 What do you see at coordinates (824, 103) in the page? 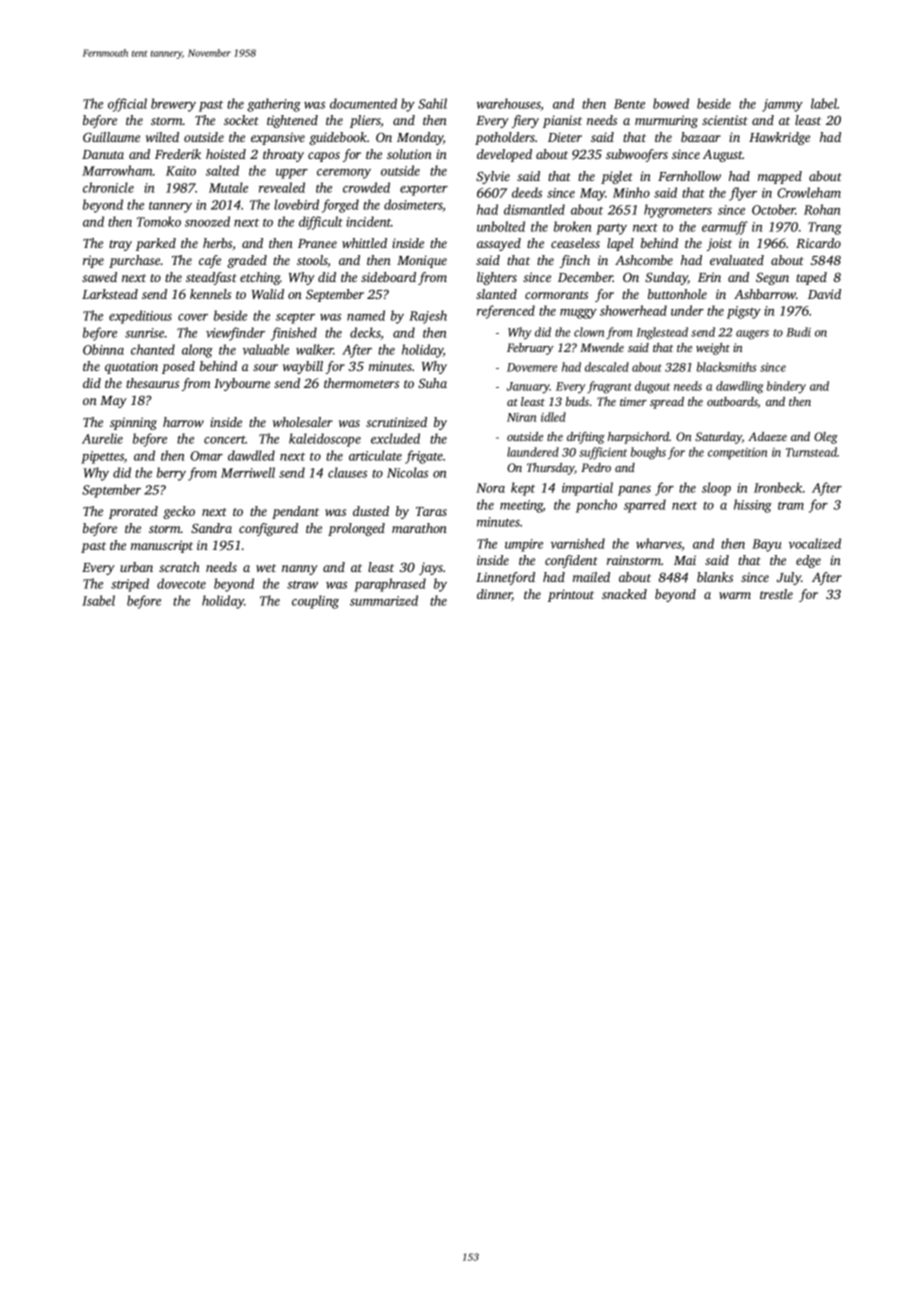
I see `label` at bounding box center [824, 103].
